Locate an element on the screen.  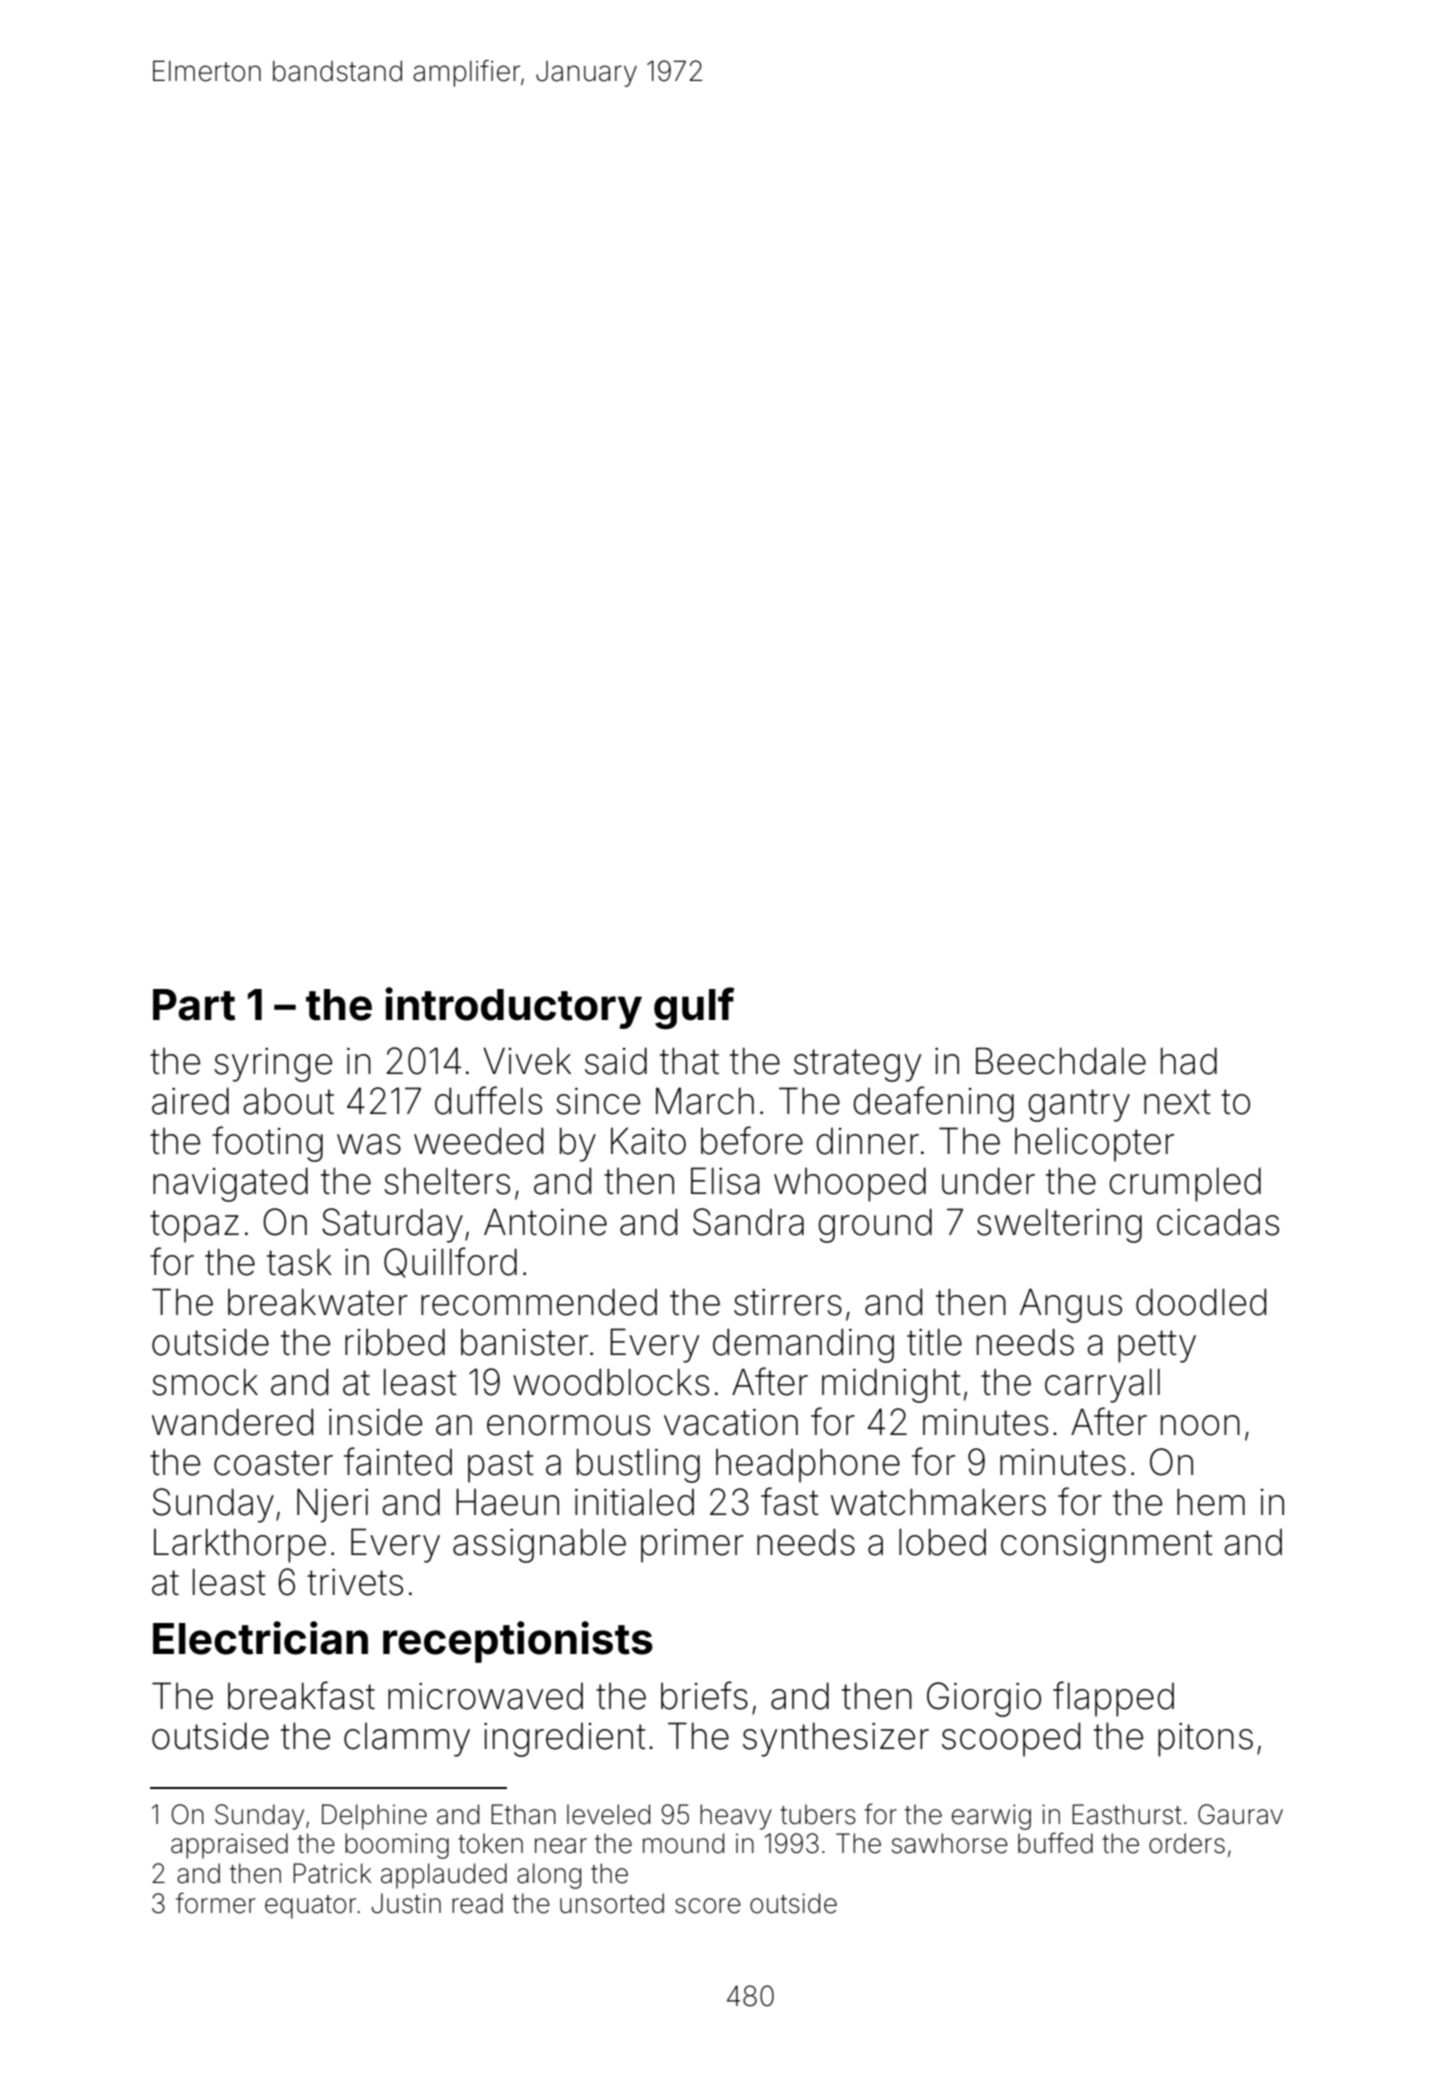
breakwater is located at coordinates (318, 1302).
